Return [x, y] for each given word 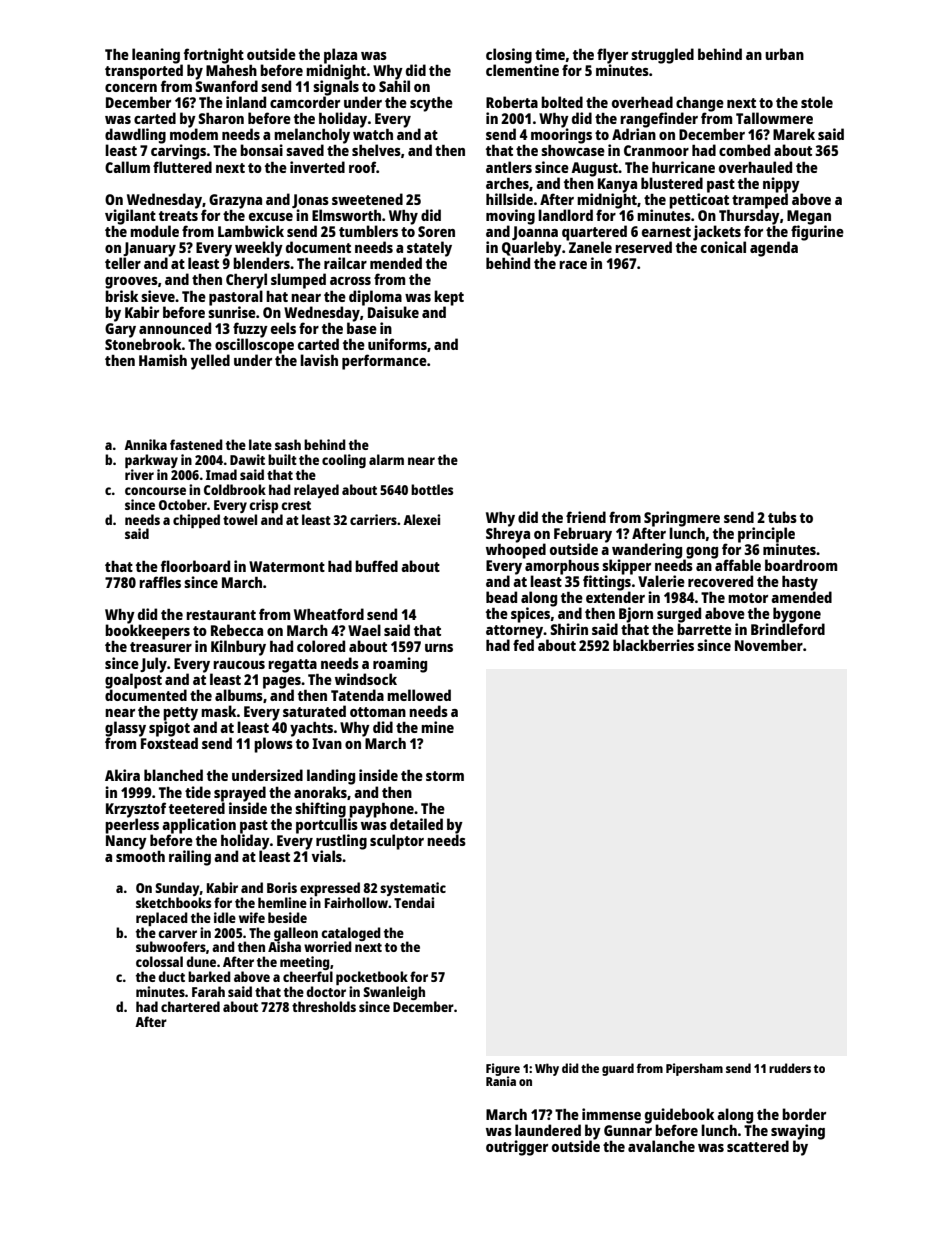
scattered [758, 1146]
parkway [151, 461]
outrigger [517, 1148]
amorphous [562, 567]
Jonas [310, 201]
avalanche [661, 1146]
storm [445, 776]
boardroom [801, 565]
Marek [794, 134]
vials [327, 856]
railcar [345, 263]
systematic [413, 889]
